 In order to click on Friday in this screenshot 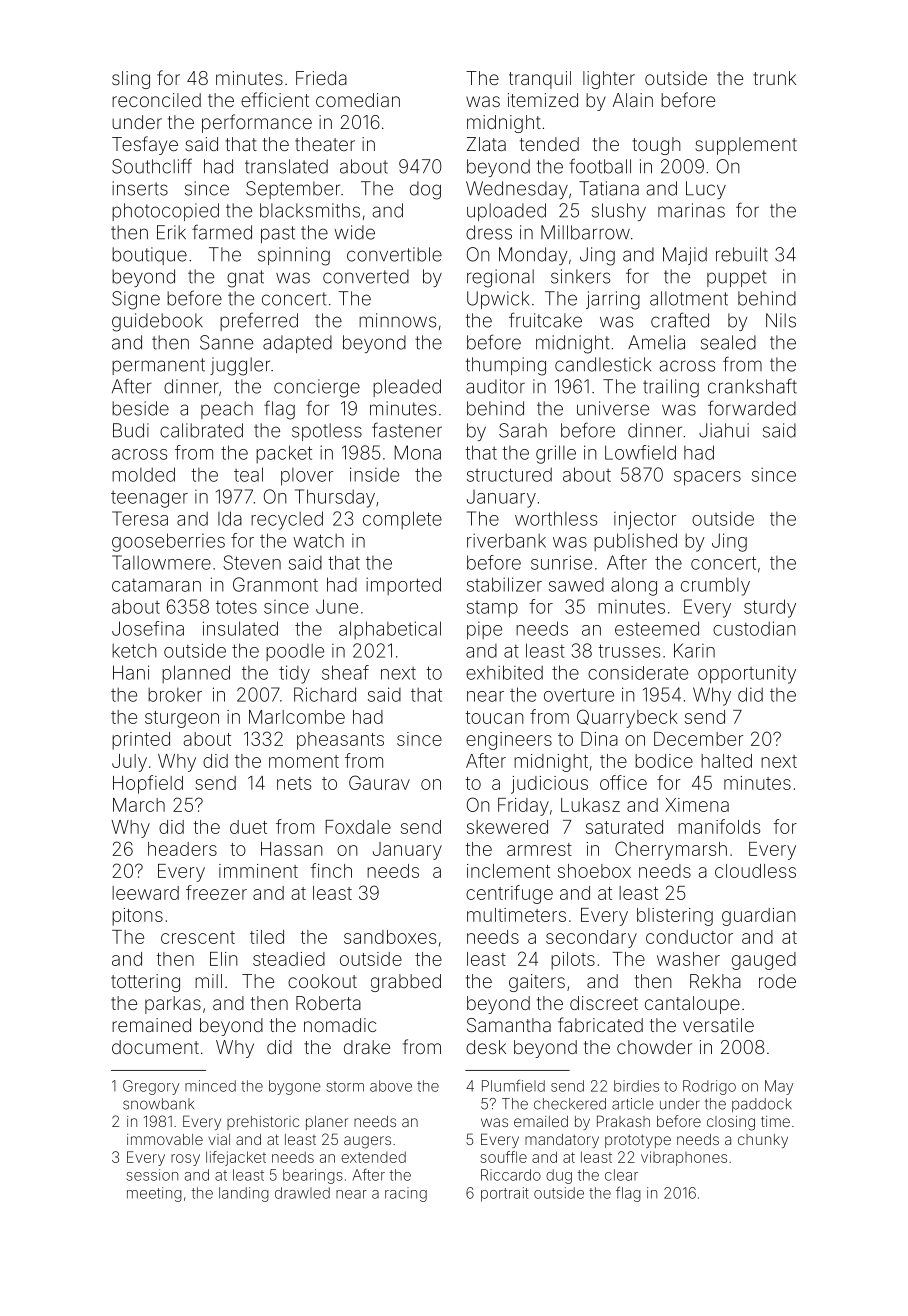, I will do `click(523, 807)`.
